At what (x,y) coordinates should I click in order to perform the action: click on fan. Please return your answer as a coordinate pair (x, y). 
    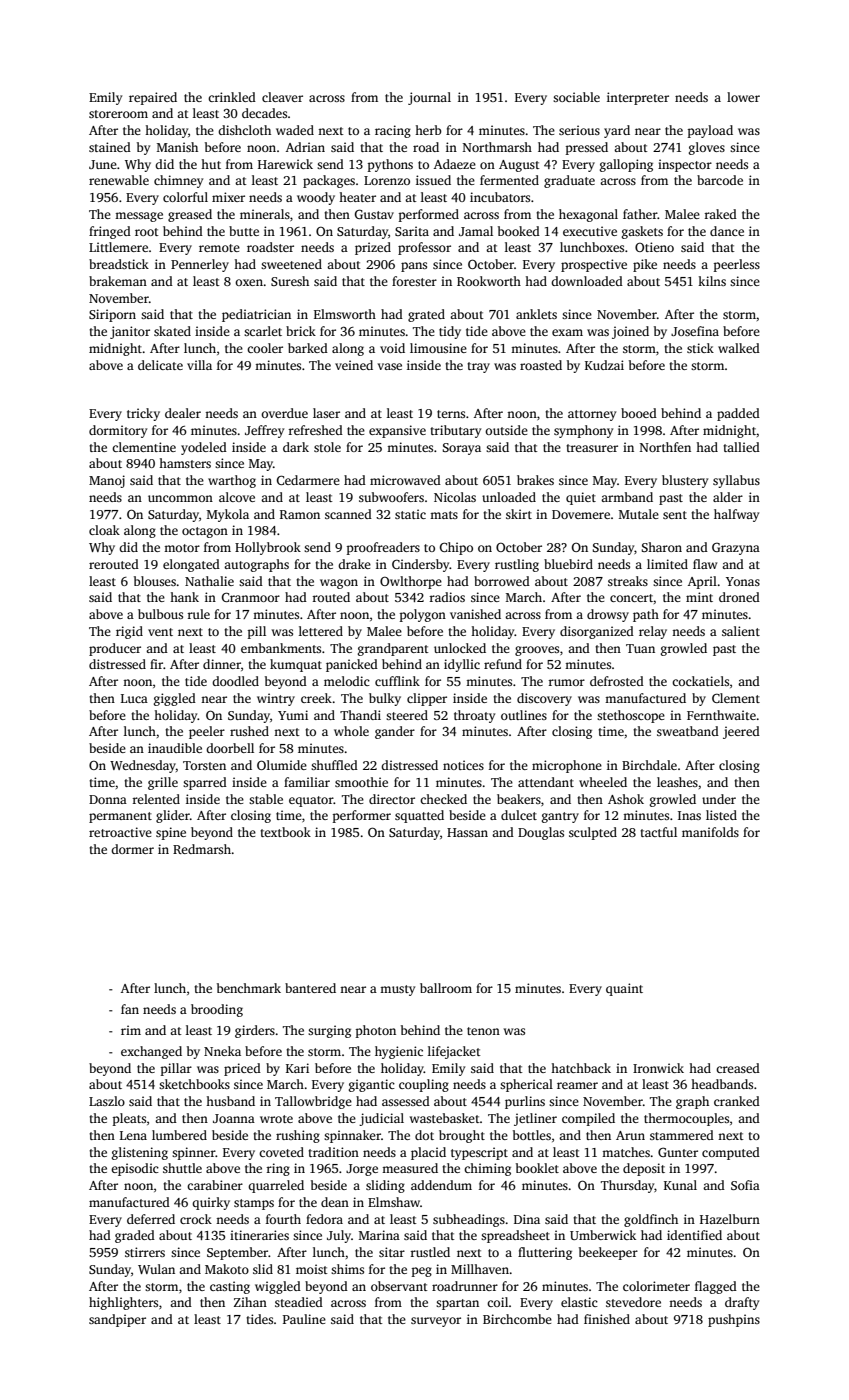
    Looking at the image, I should click on (130, 1009).
